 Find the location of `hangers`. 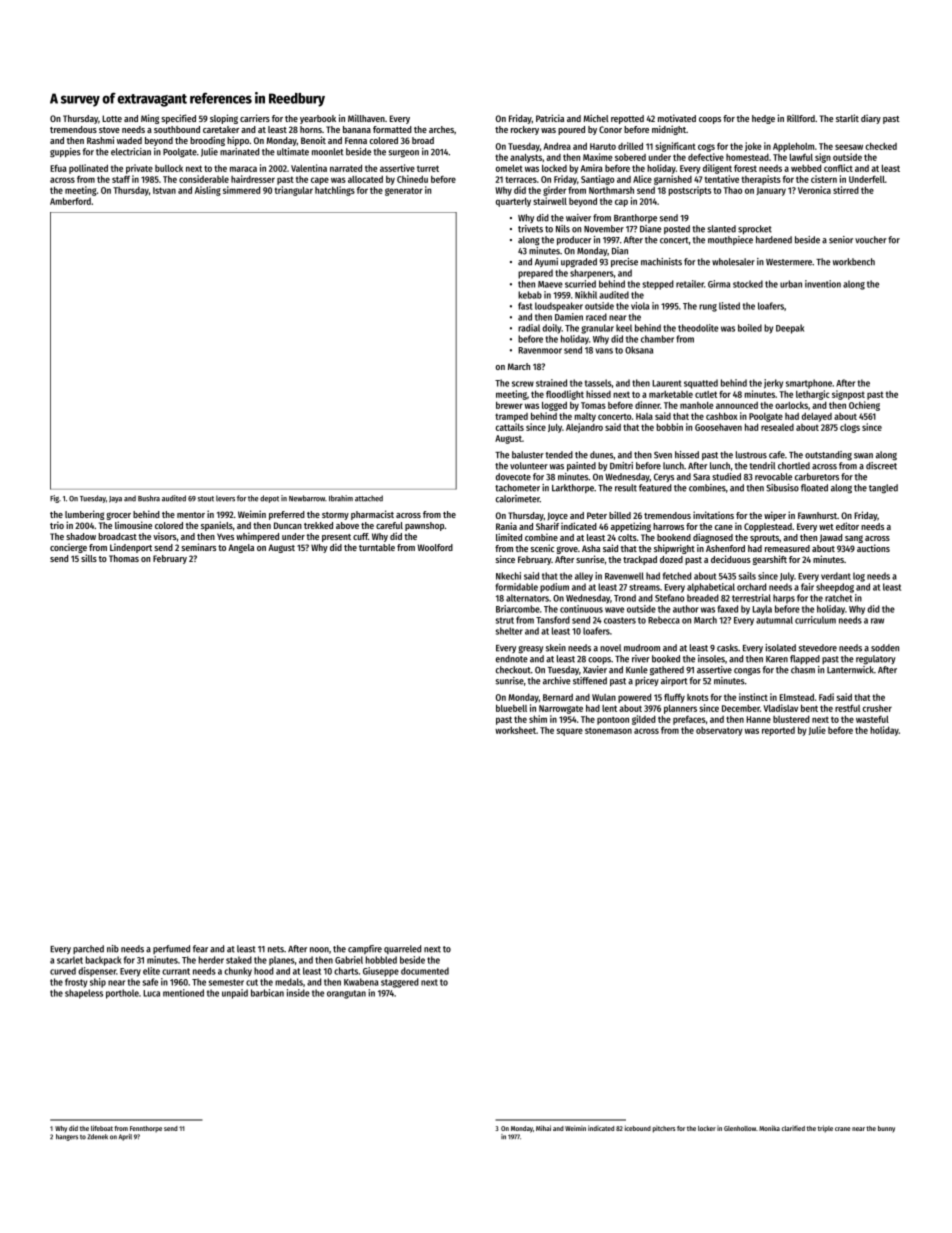

hangers is located at coordinates (67, 1137).
